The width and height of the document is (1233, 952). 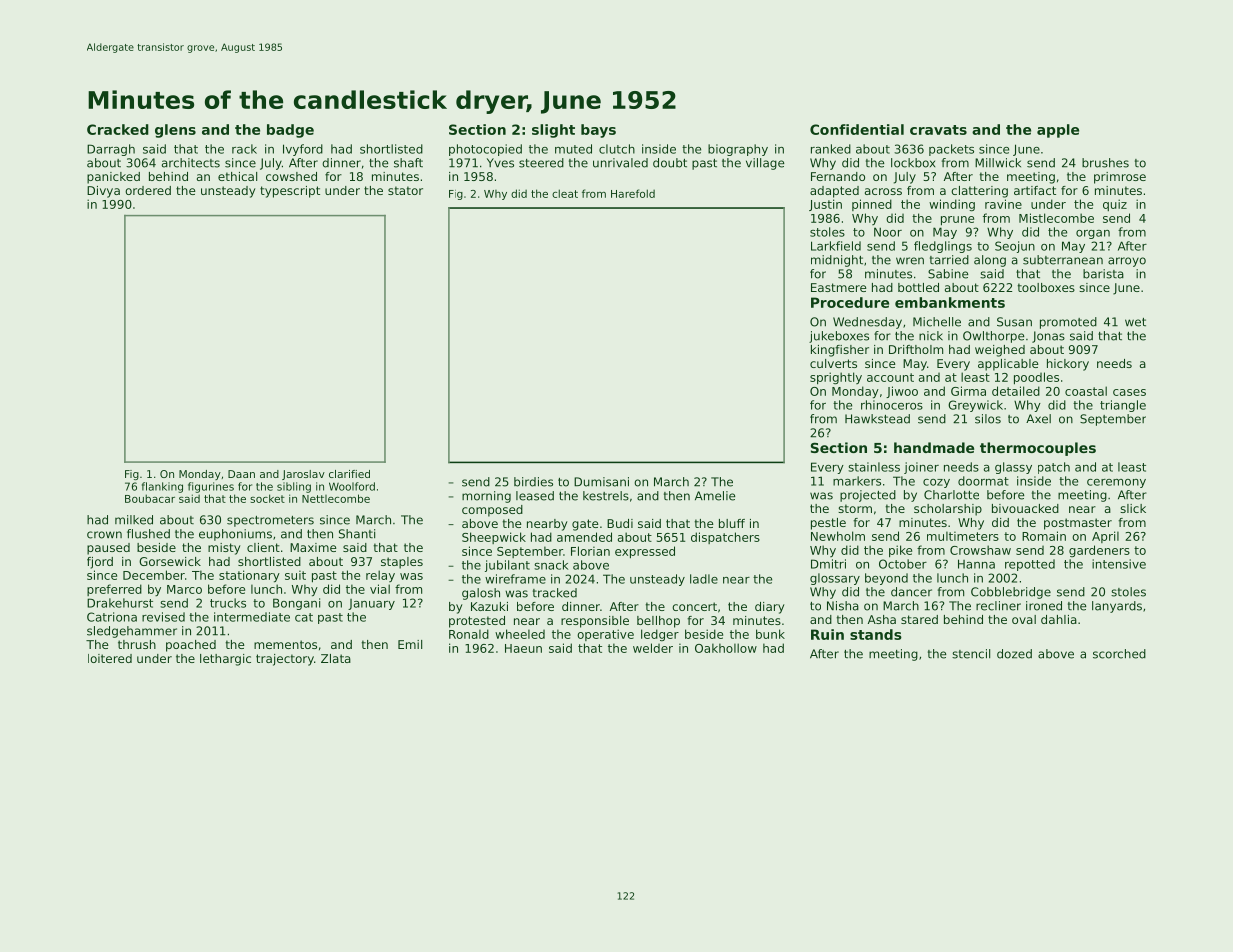 What do you see at coordinates (1038, 419) in the document?
I see `Axel` at bounding box center [1038, 419].
